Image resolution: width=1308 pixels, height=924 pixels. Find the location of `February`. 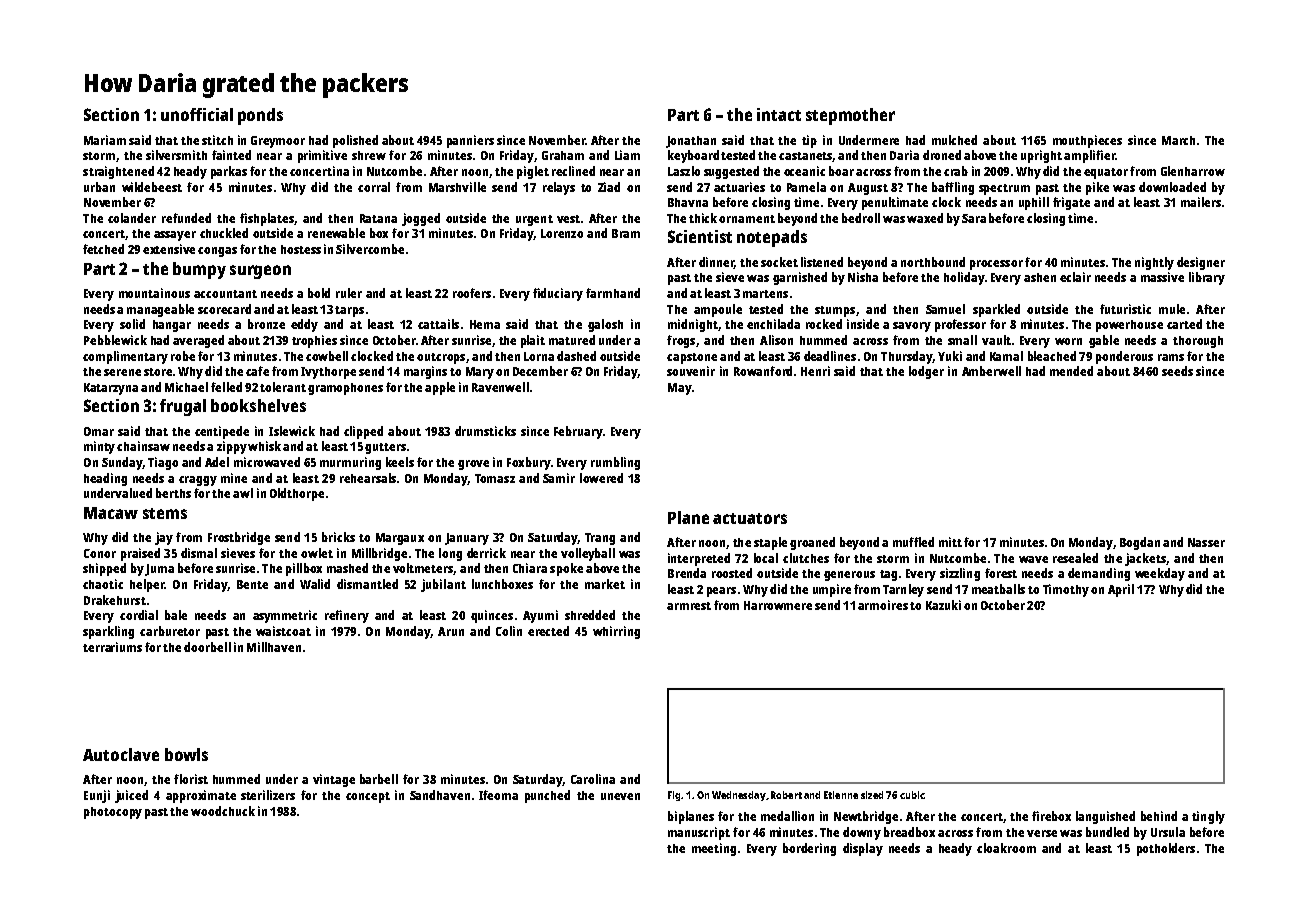

February is located at coordinates (578, 432).
